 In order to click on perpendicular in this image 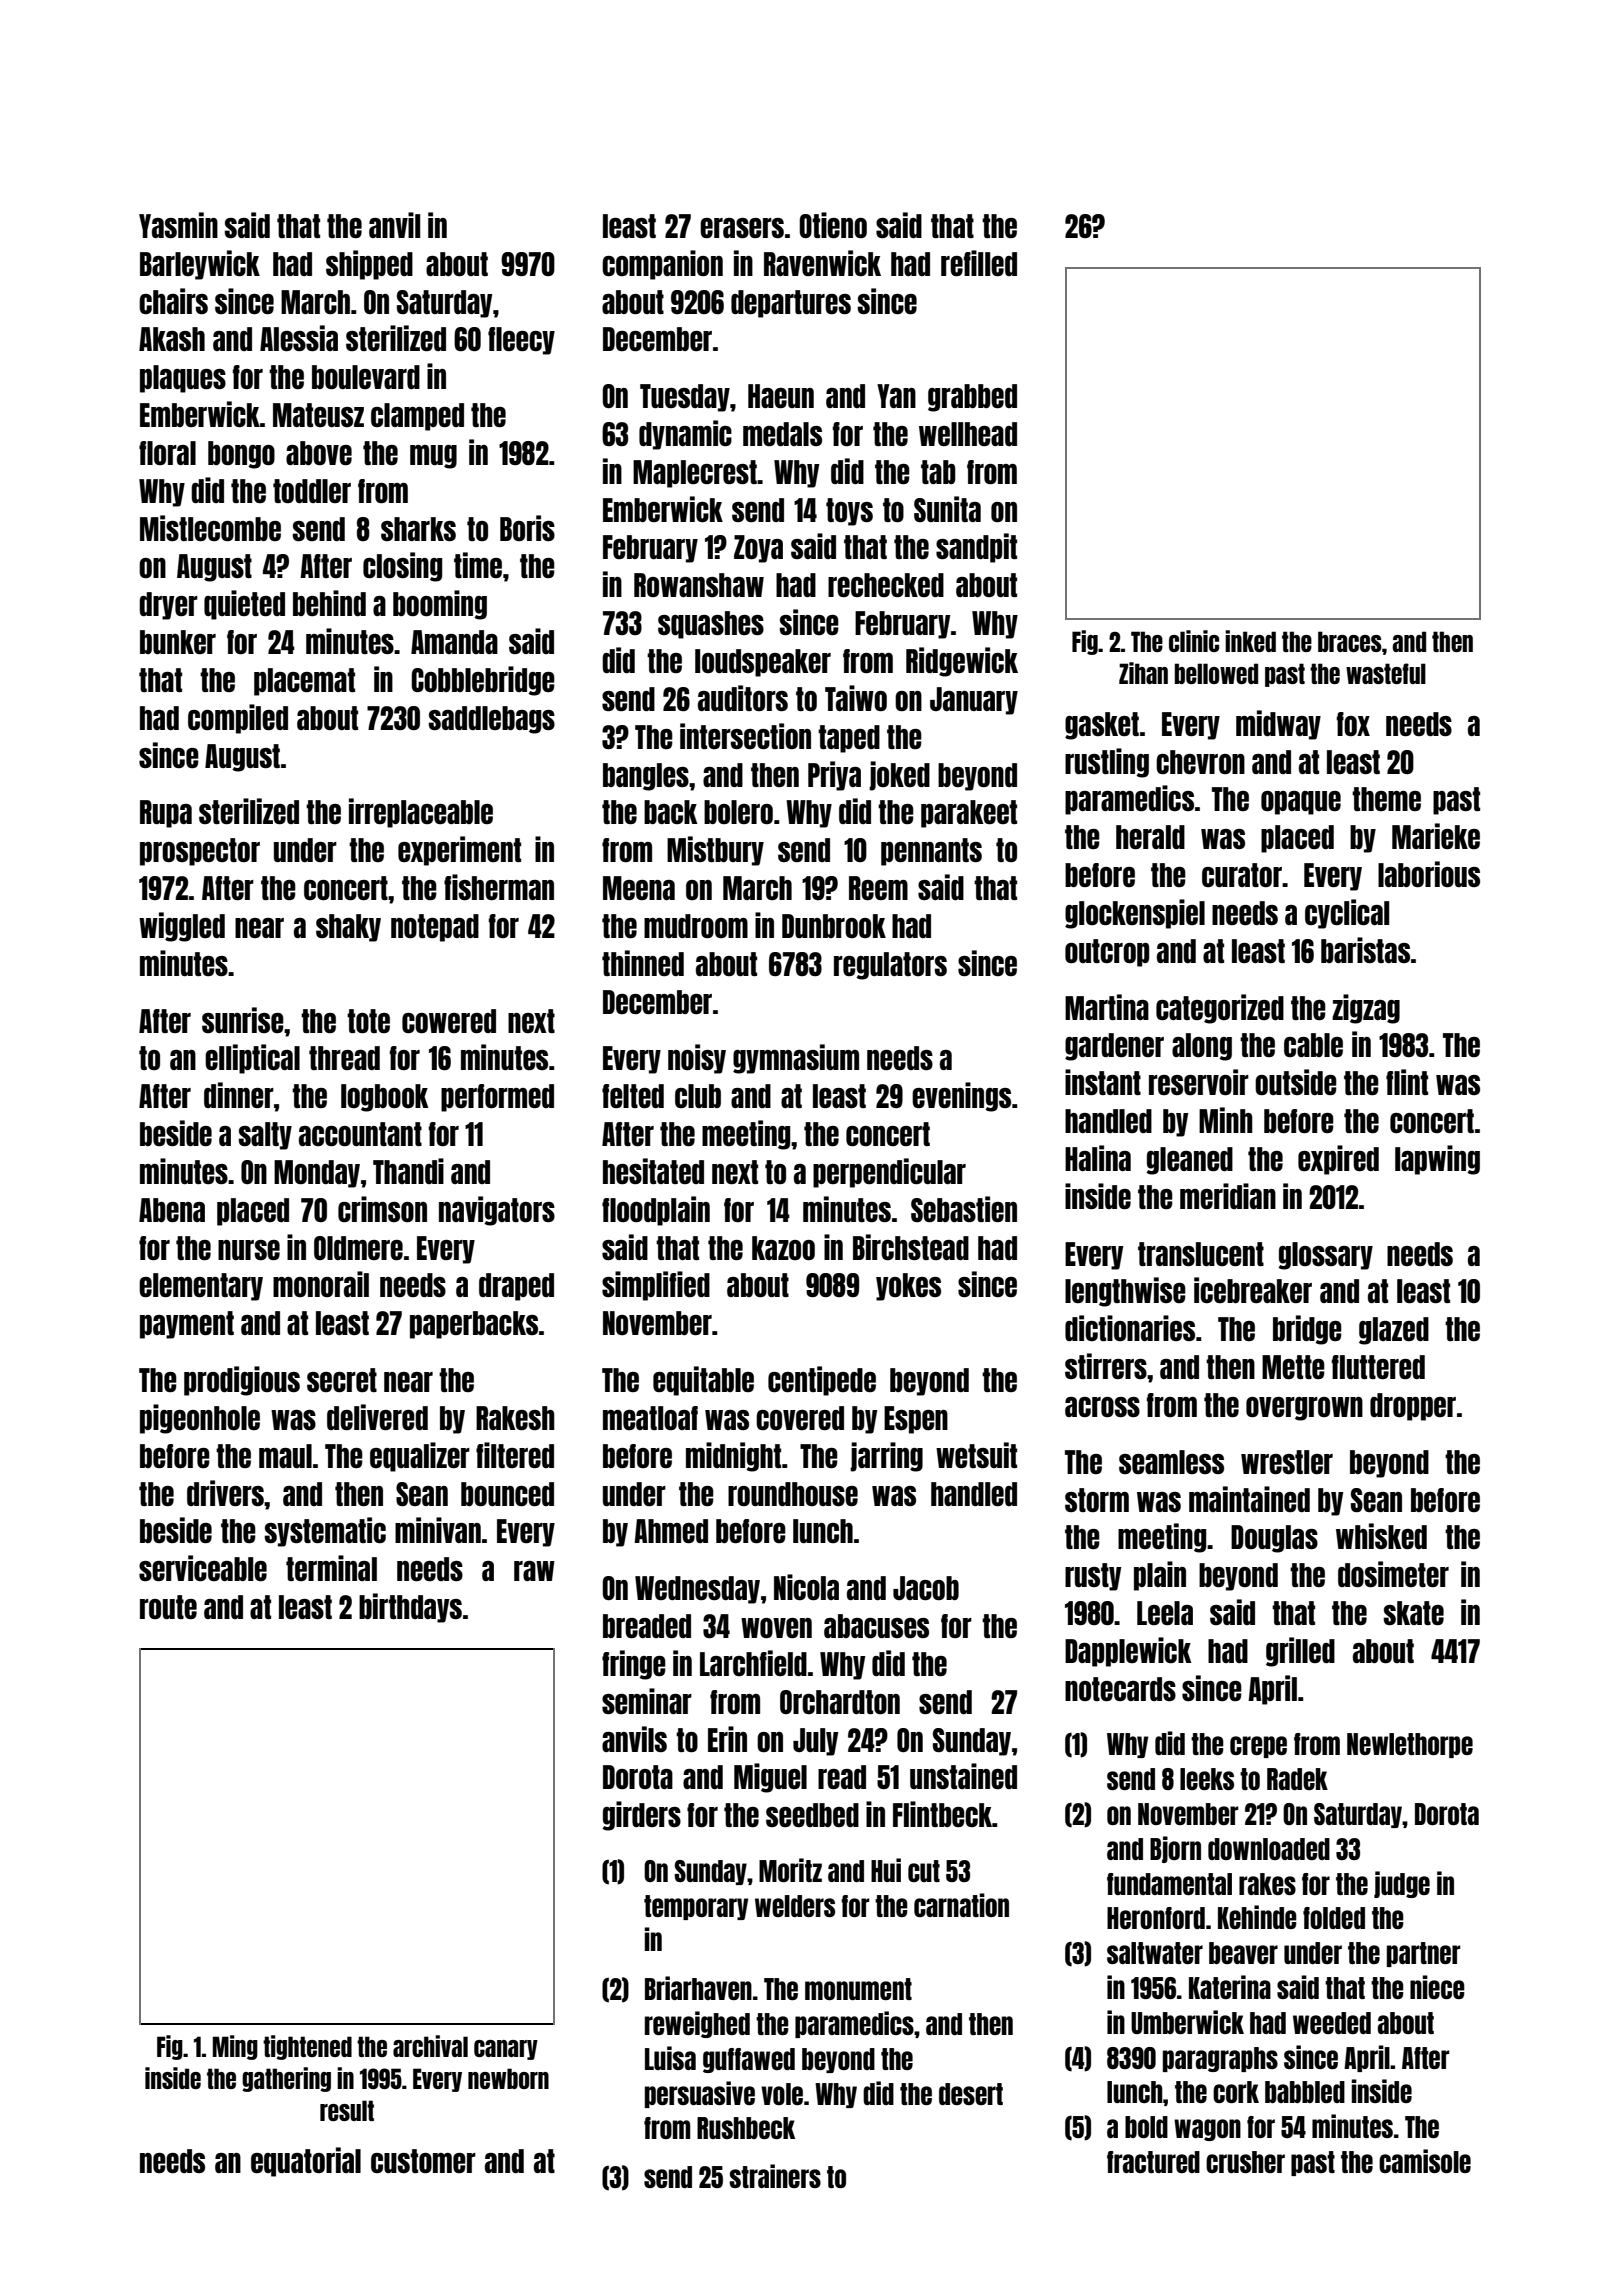, I will do `click(889, 1173)`.
